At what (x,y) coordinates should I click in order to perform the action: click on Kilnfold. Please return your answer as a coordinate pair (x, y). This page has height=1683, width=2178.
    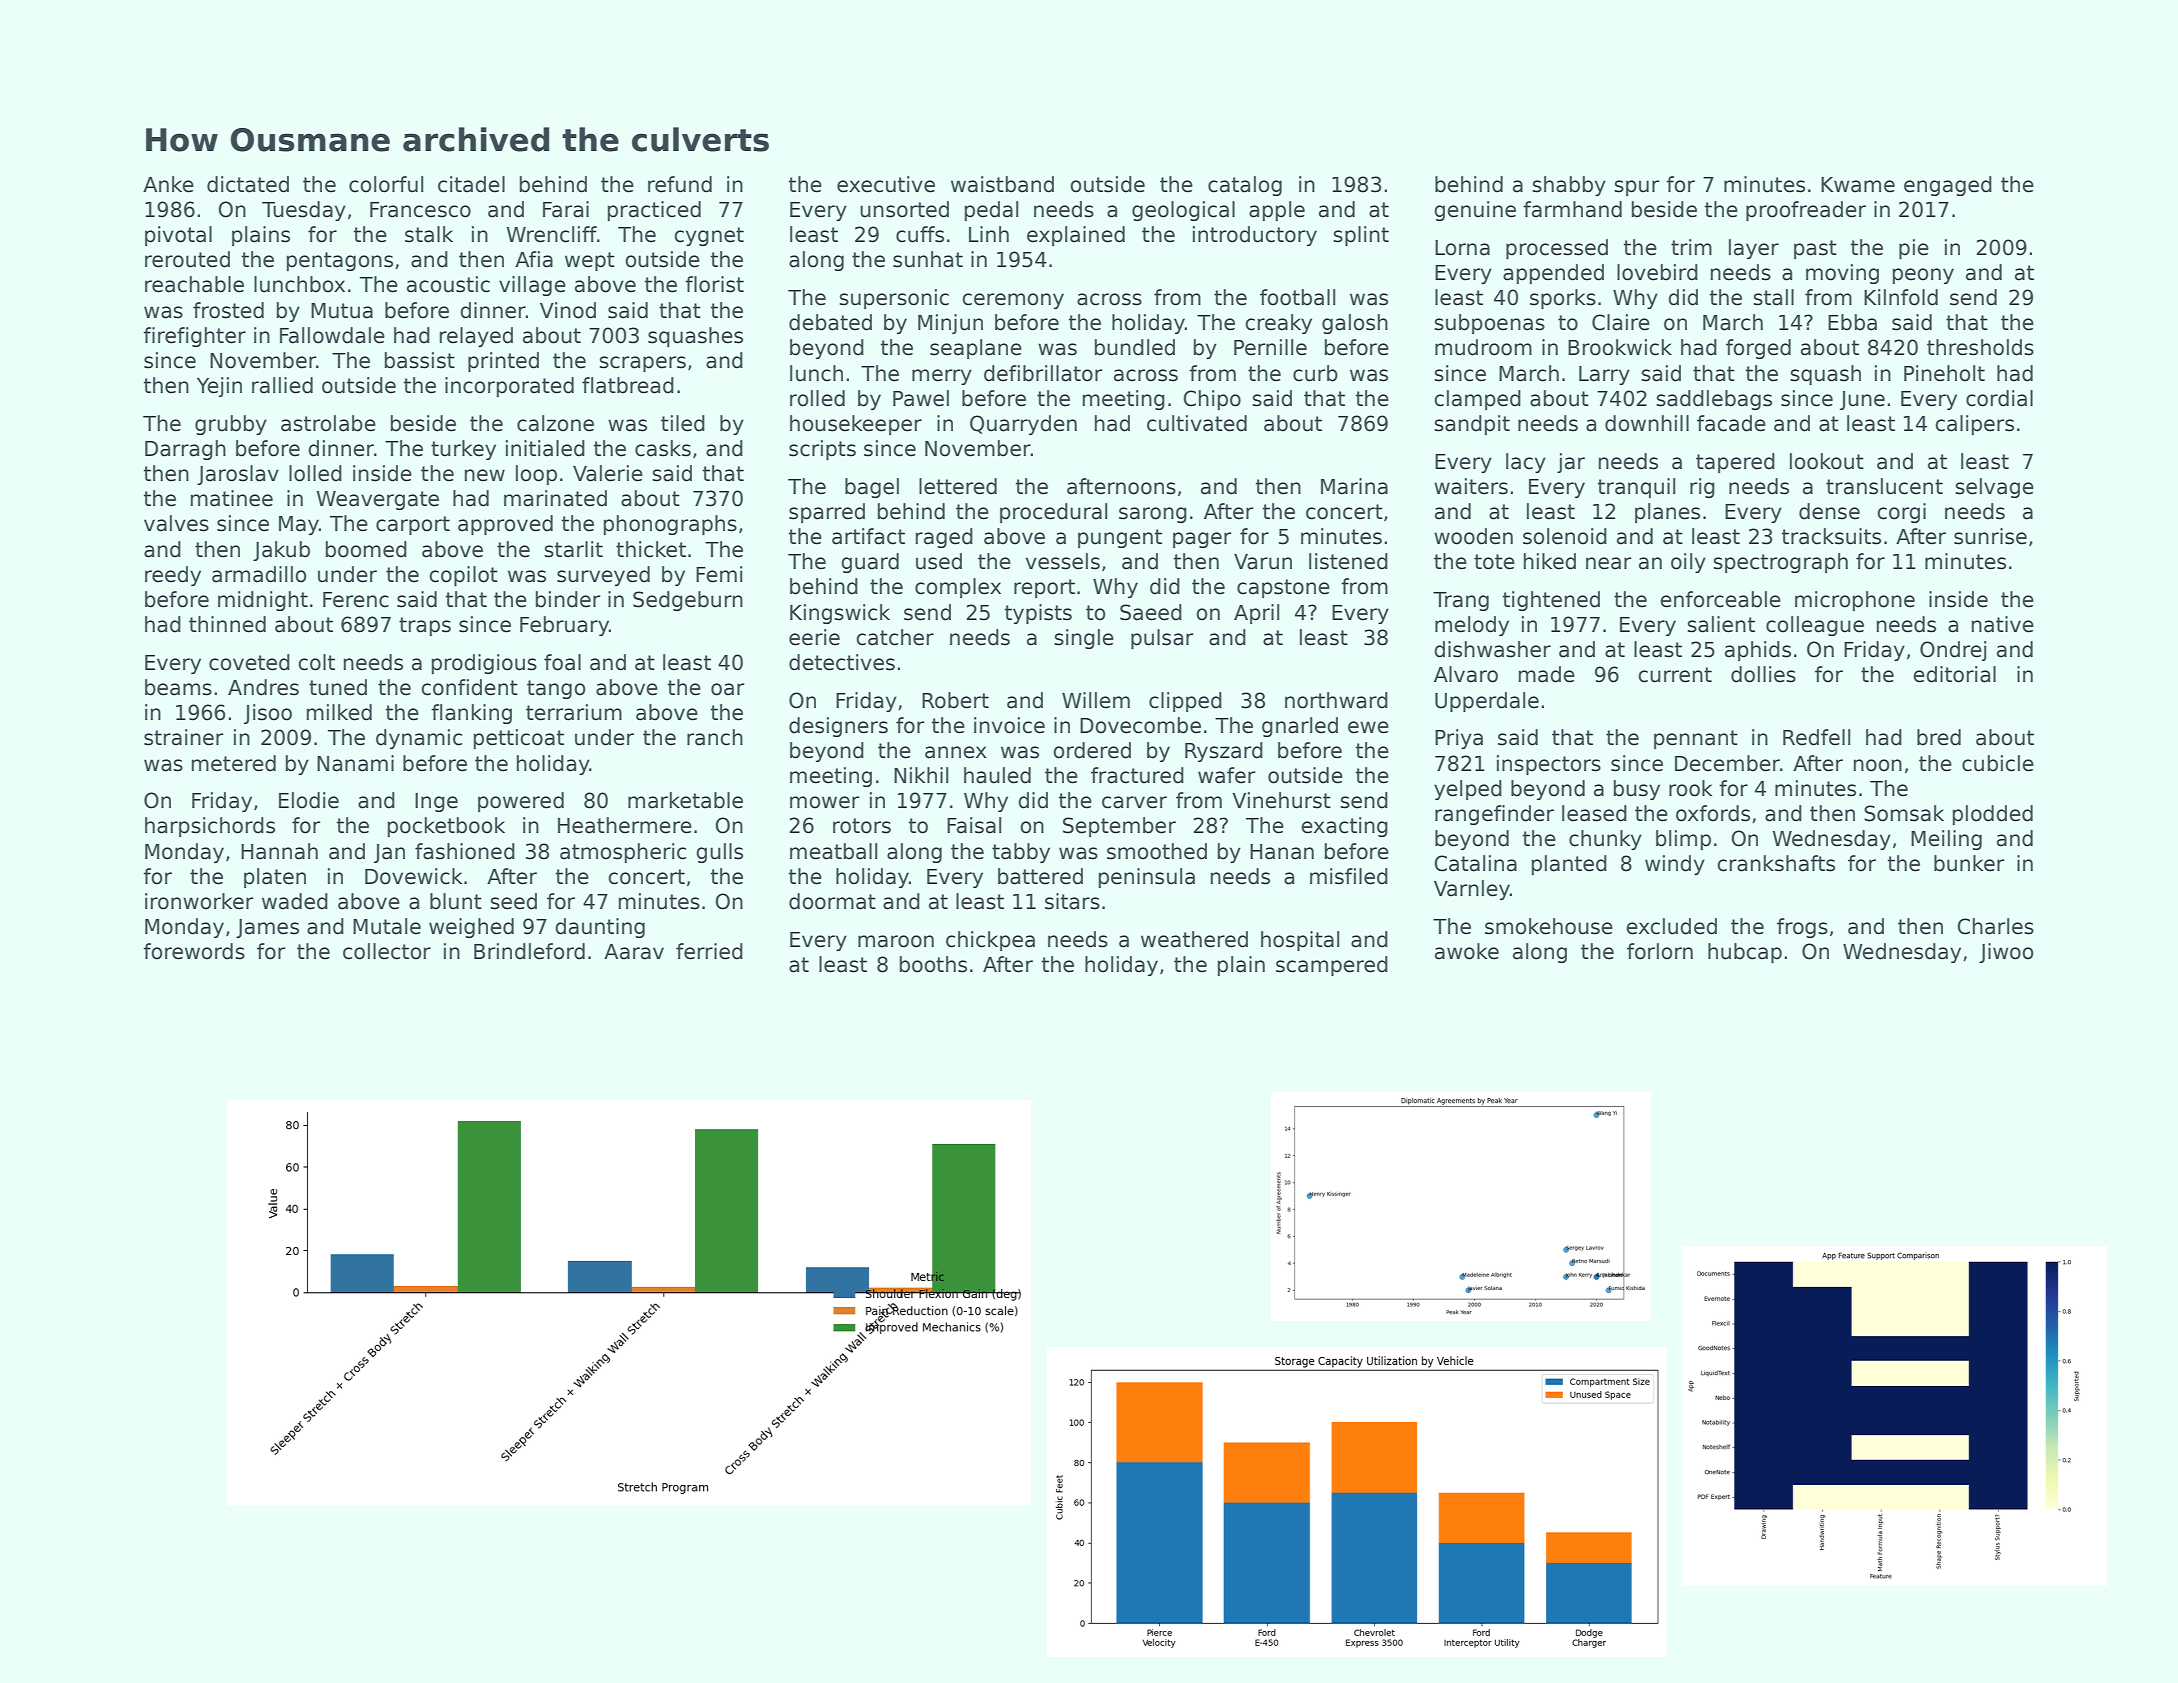
    Looking at the image, I should click on (1901, 297).
